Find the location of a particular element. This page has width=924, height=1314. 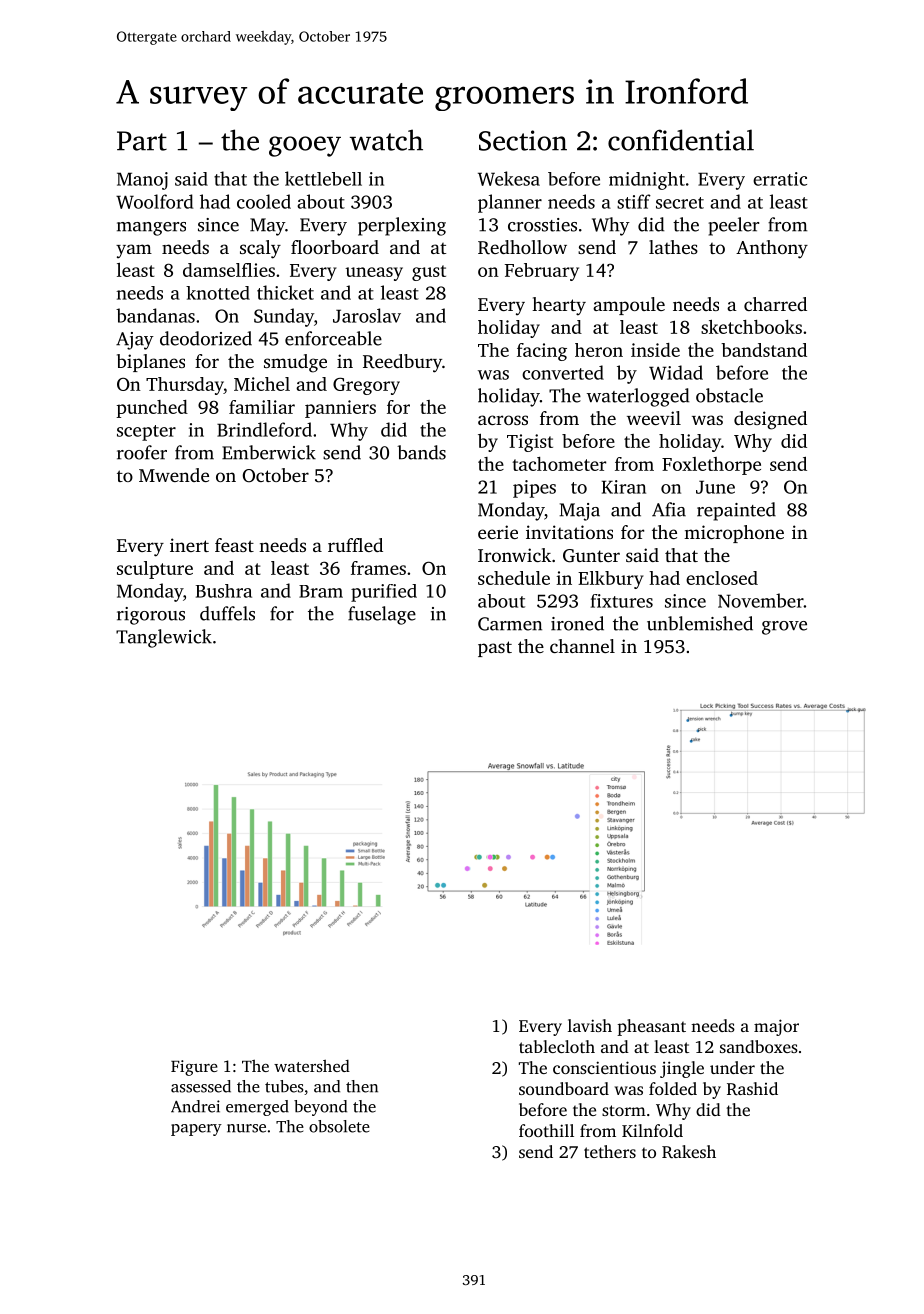

Tanglewick is located at coordinates (164, 638).
